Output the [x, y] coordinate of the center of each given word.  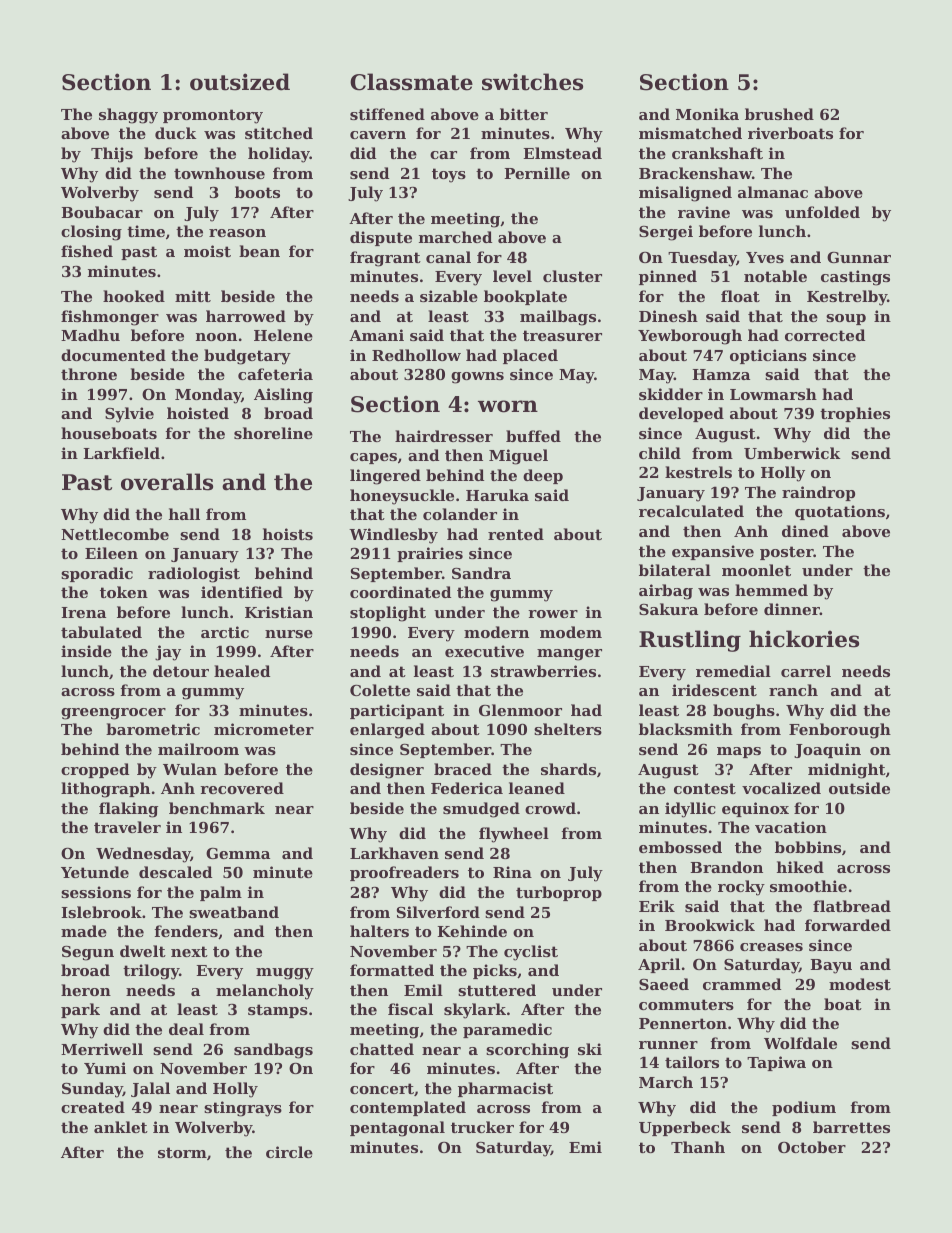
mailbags [558, 318]
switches [532, 82]
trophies [855, 414]
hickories [804, 639]
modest [860, 984]
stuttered [497, 990]
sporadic [97, 574]
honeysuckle [402, 497]
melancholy [265, 992]
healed [242, 671]
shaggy [128, 116]
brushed [779, 114]
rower [553, 614]
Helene [283, 335]
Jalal [150, 1089]
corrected [825, 335]
